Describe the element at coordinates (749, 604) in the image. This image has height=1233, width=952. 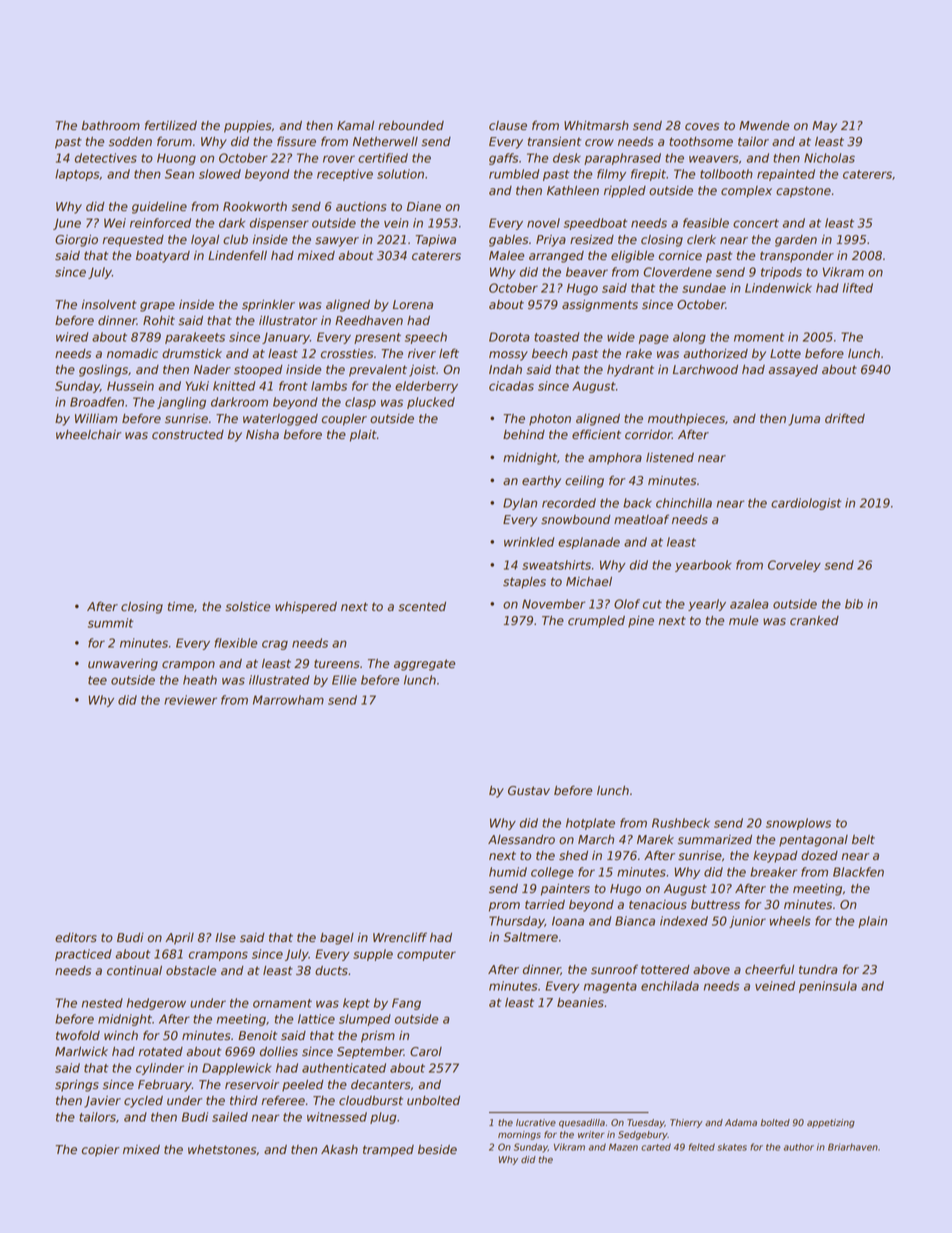
I see `azalea` at that location.
